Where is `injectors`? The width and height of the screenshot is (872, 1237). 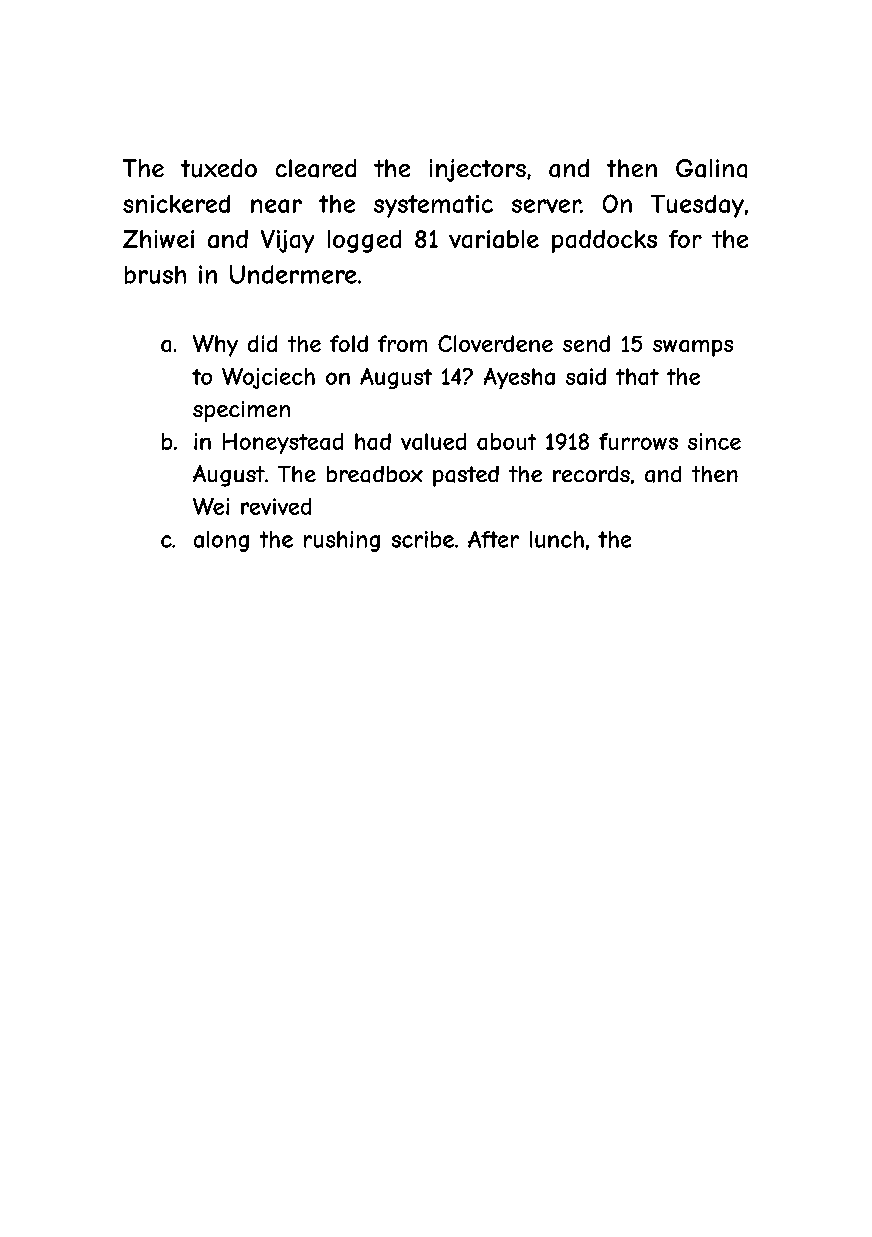
injectors is located at coordinates (478, 170).
